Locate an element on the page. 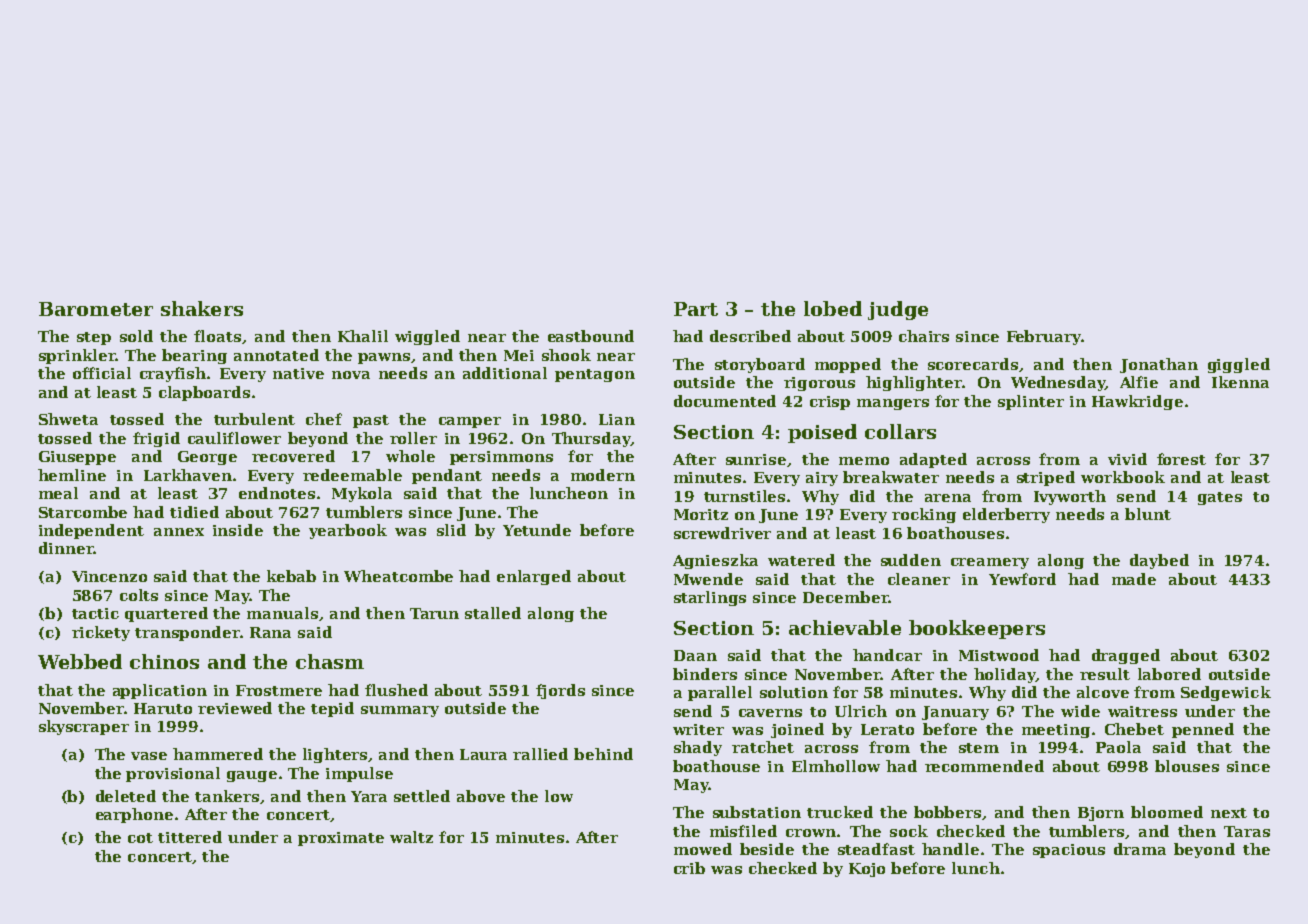  meal is located at coordinates (58, 493).
